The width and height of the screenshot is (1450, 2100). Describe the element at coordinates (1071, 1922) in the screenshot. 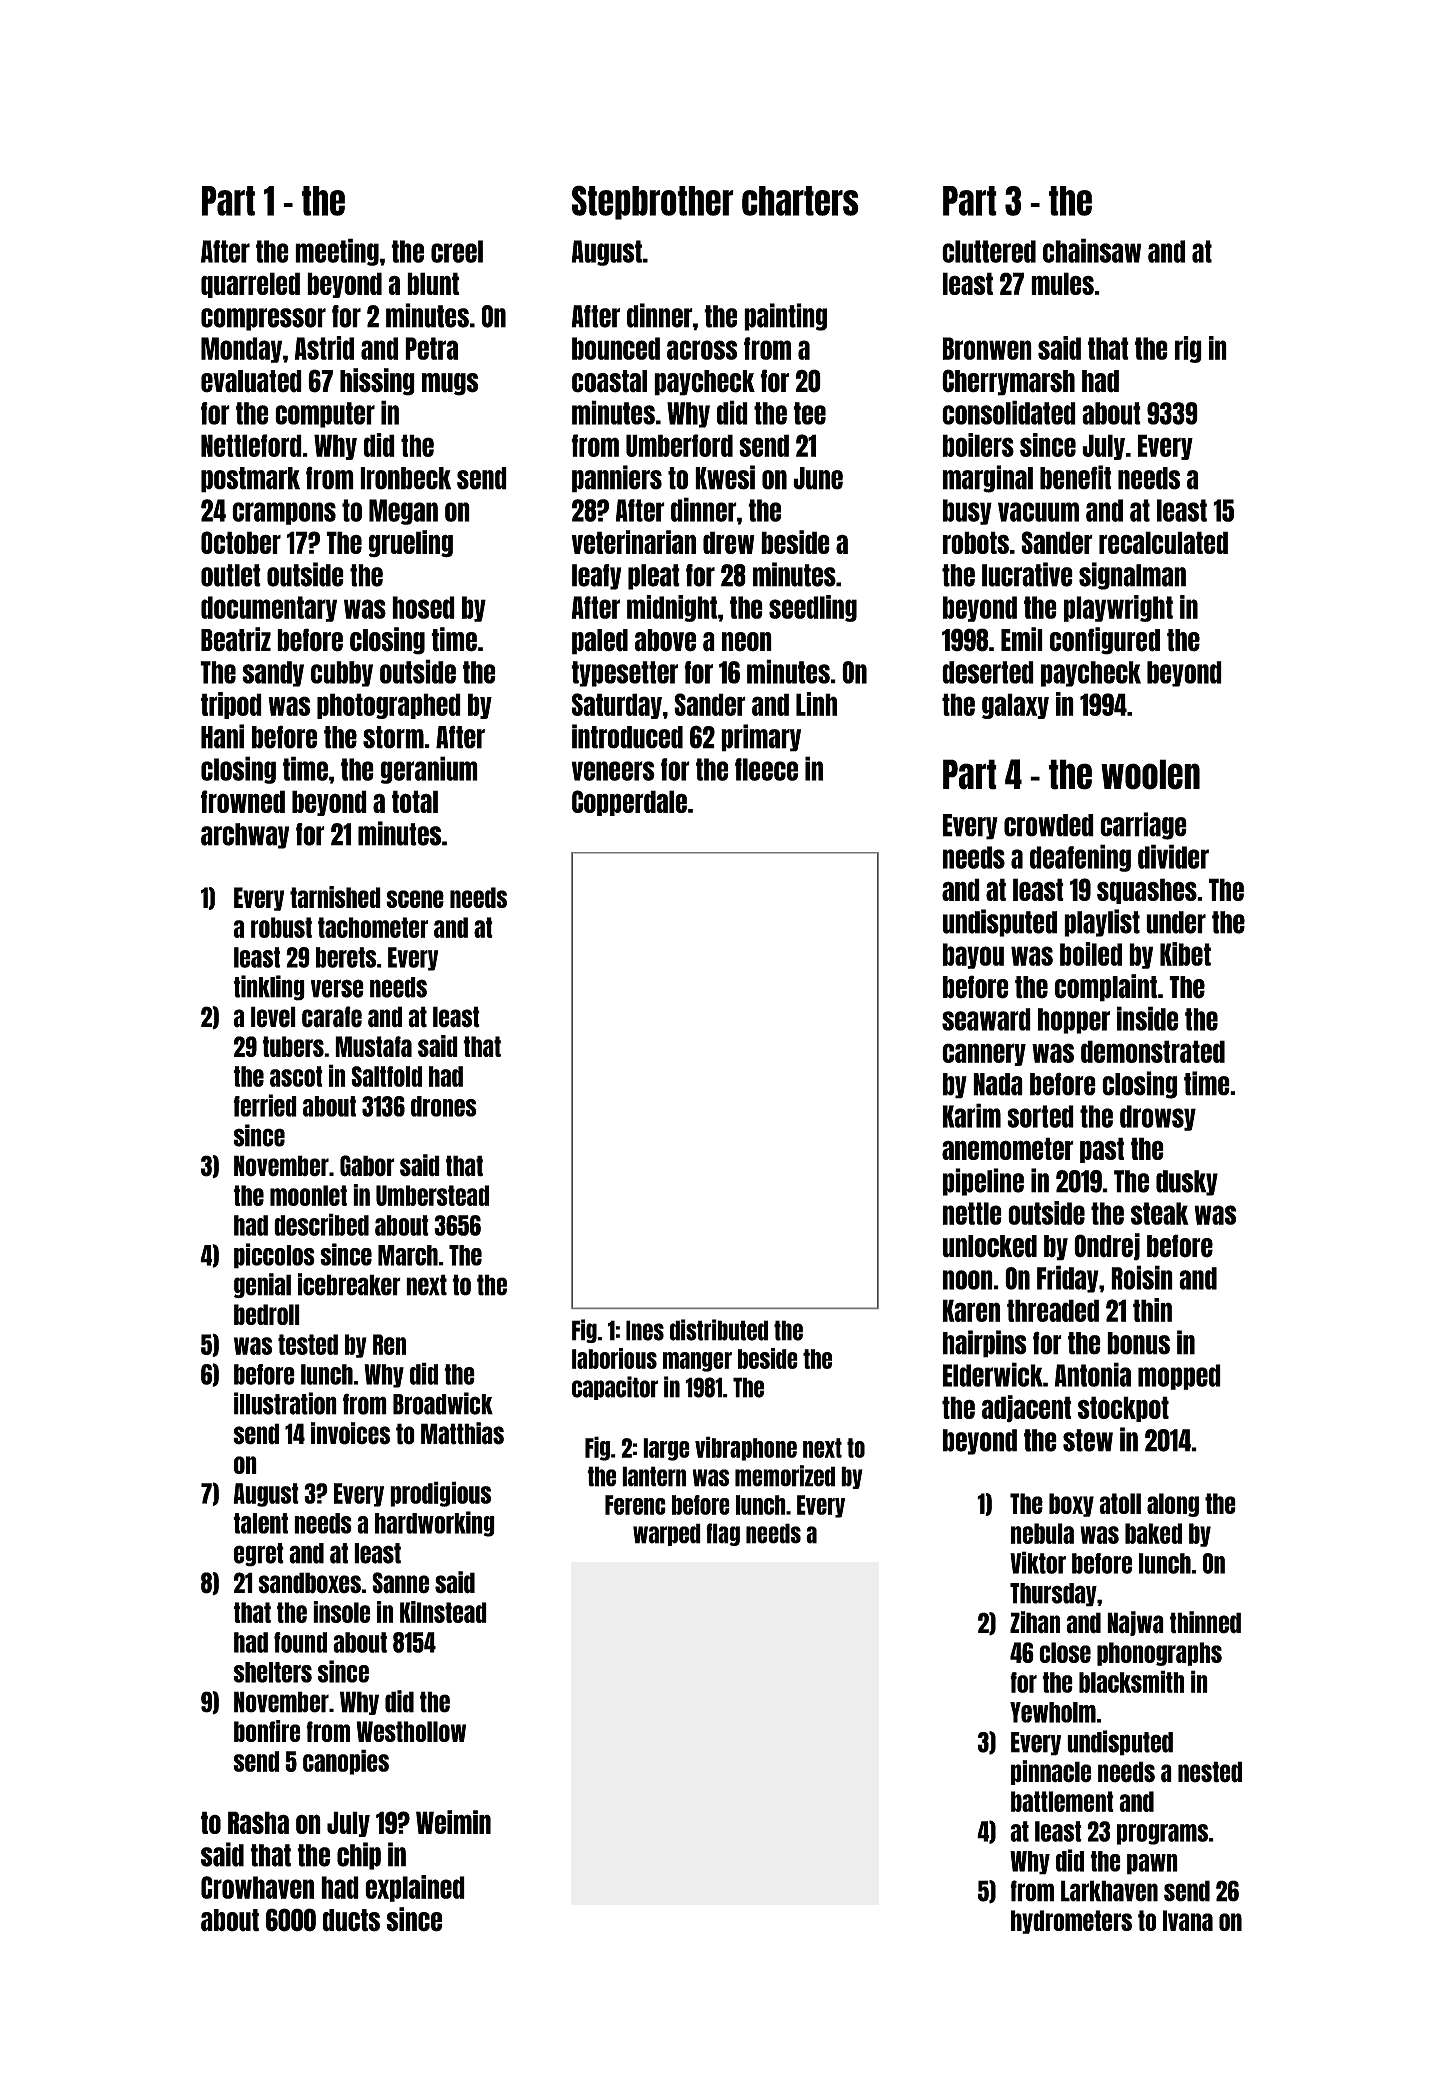

I see `hydrometers` at that location.
